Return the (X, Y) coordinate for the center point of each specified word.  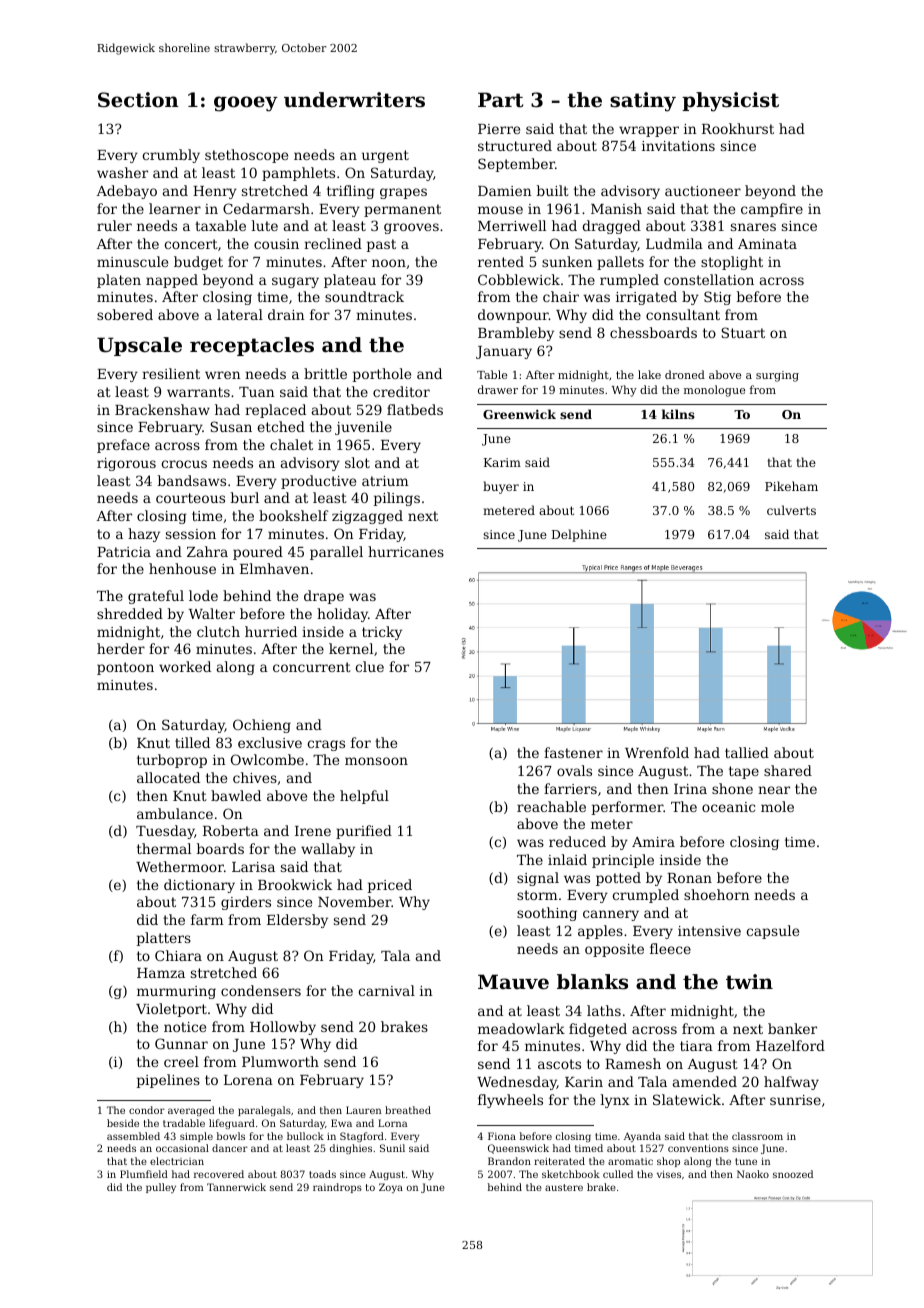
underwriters (354, 100)
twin (749, 982)
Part (500, 100)
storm (537, 895)
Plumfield (144, 1174)
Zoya (391, 1188)
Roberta (231, 830)
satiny (643, 102)
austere (564, 1187)
